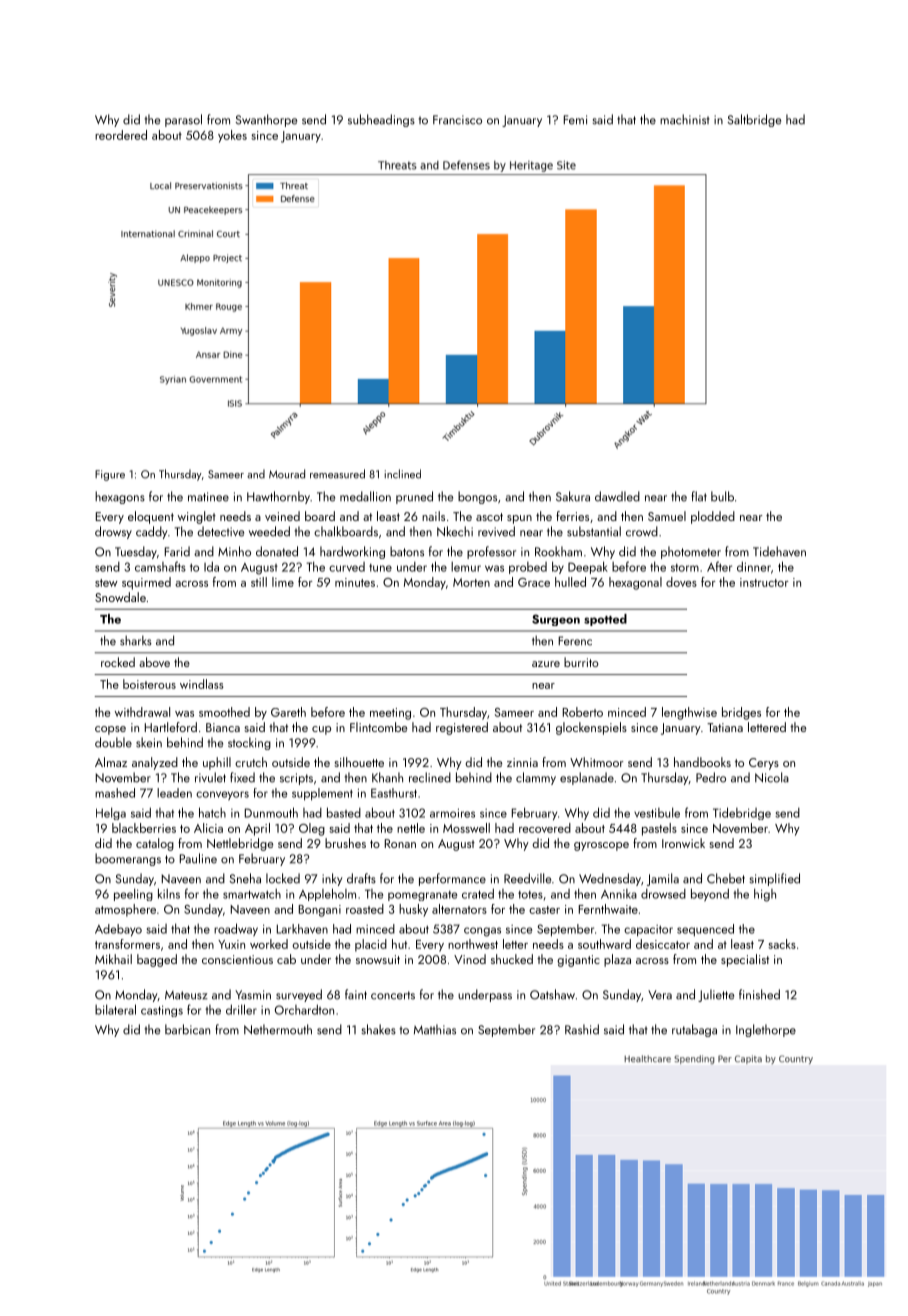  I want to click on Swanthorpe, so click(266, 120).
